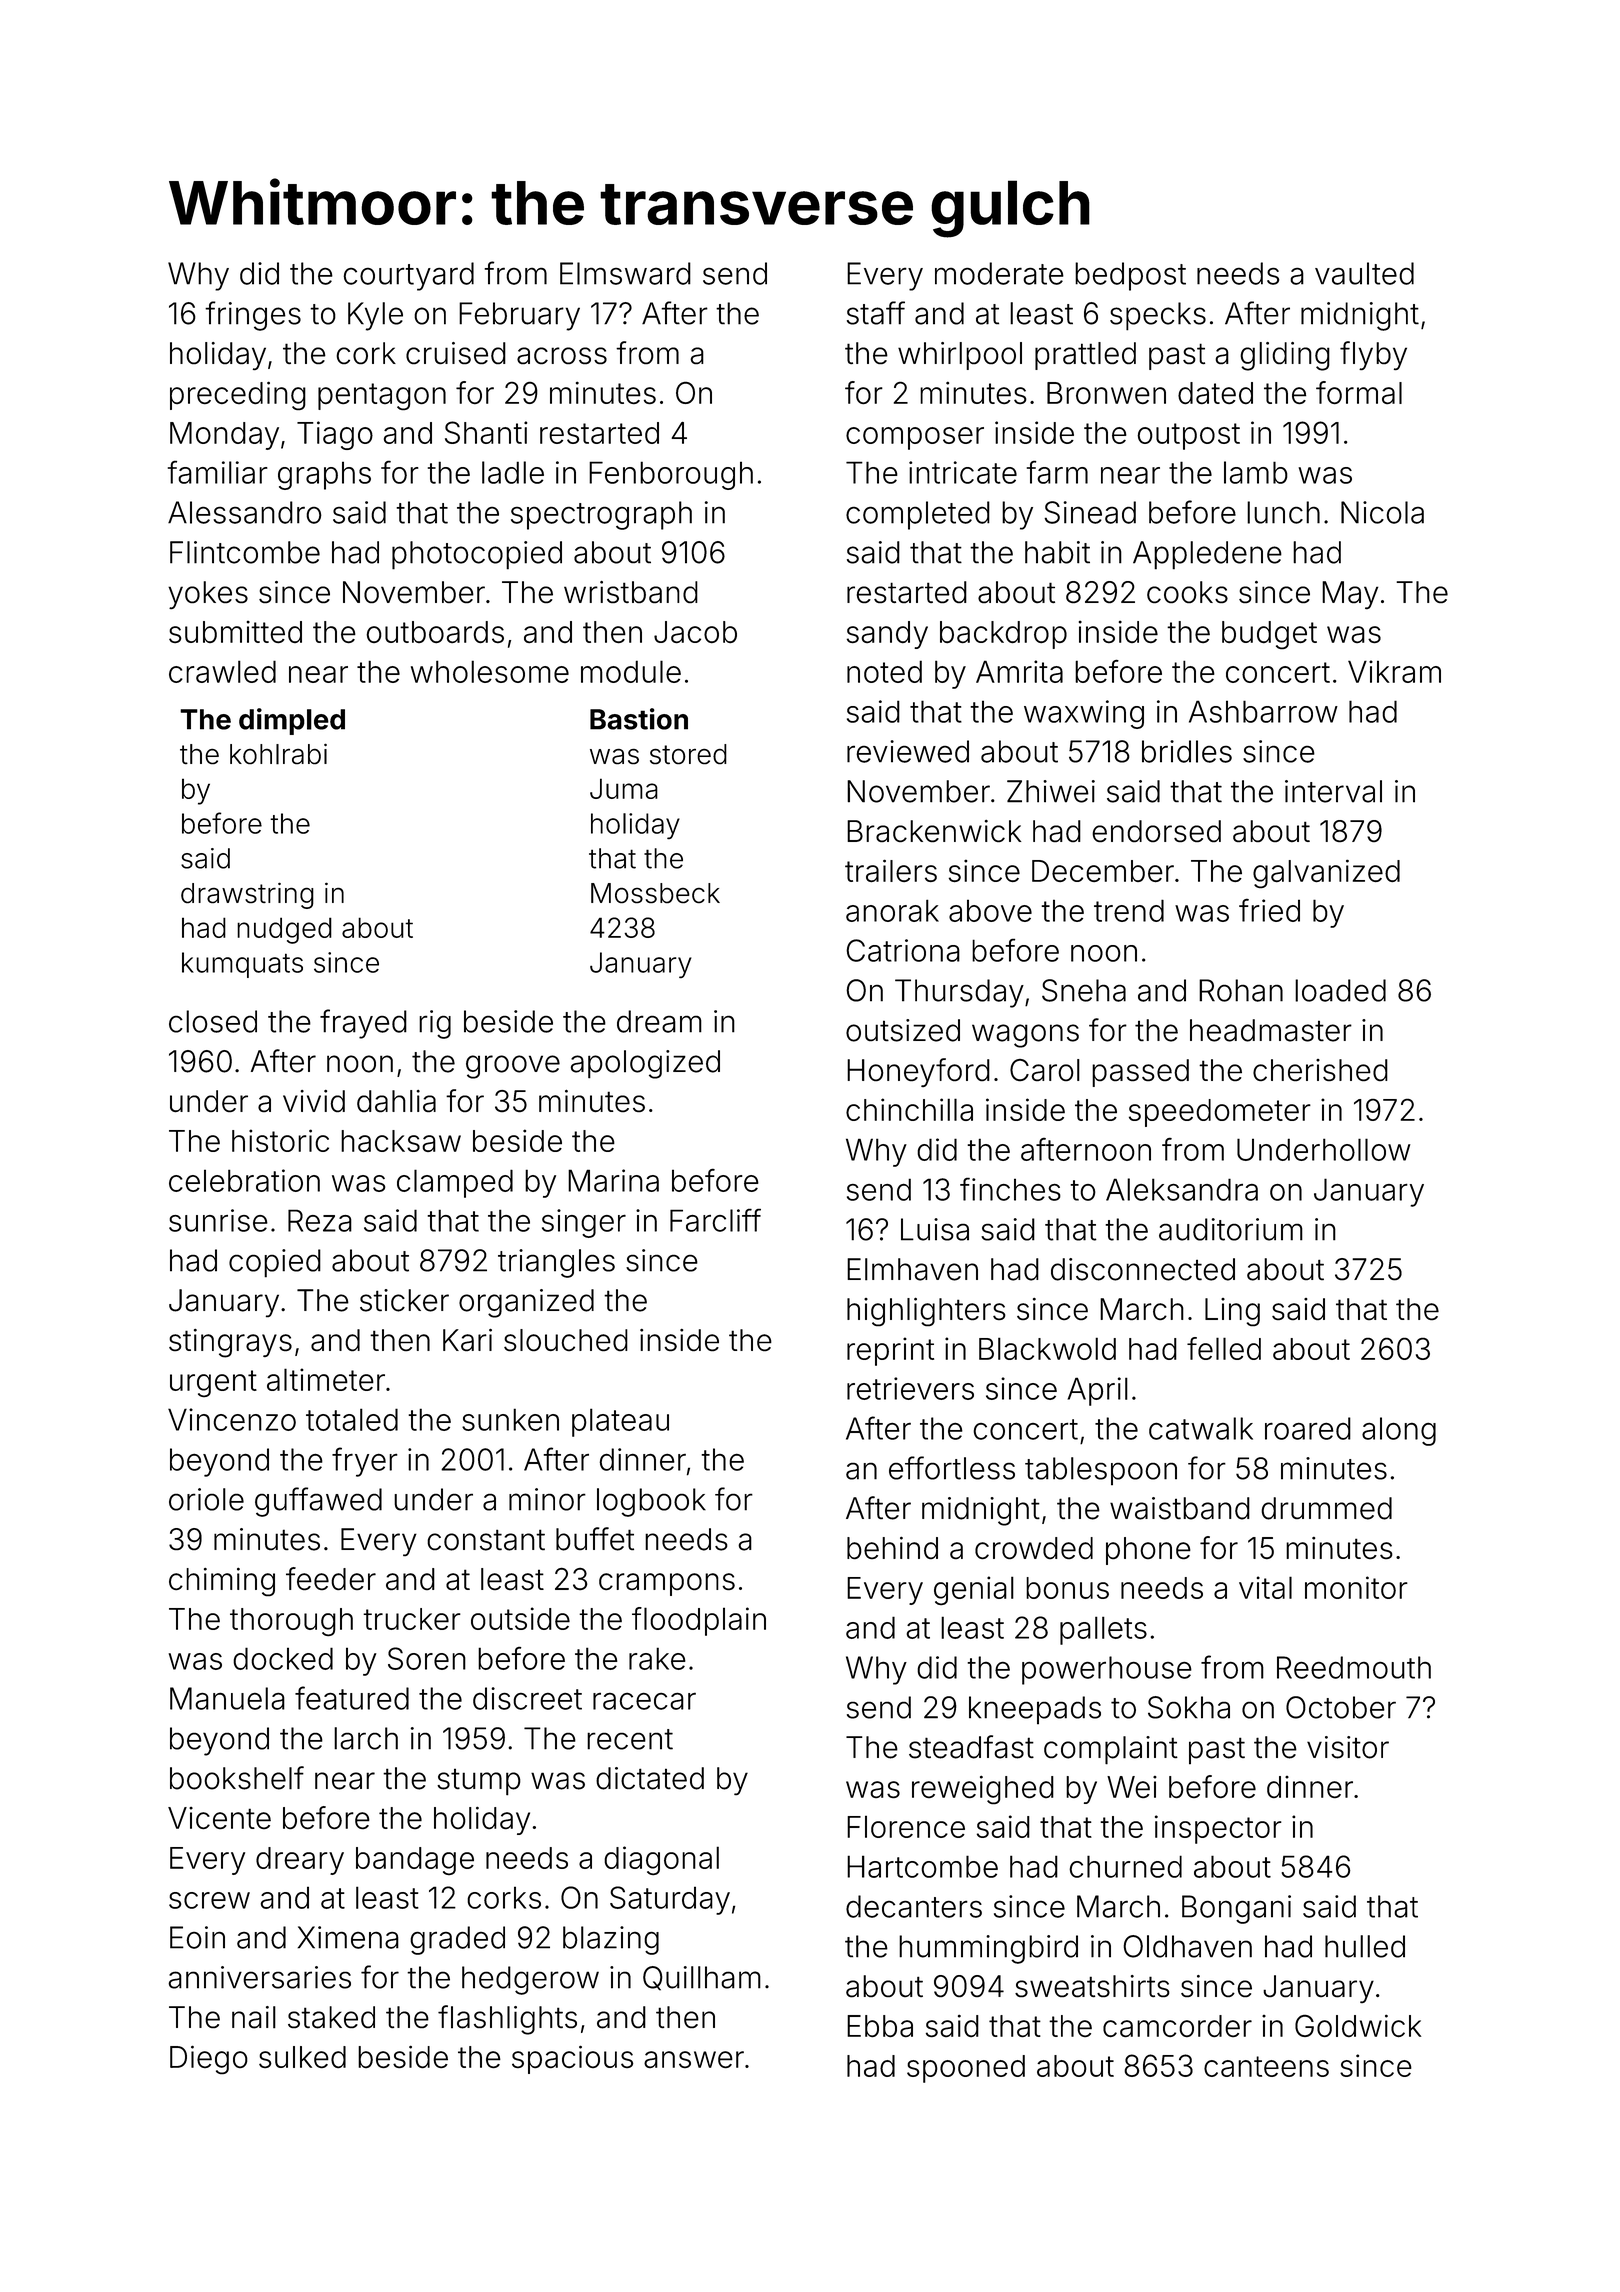  What do you see at coordinates (1187, 1946) in the screenshot?
I see `Oldhaven` at bounding box center [1187, 1946].
